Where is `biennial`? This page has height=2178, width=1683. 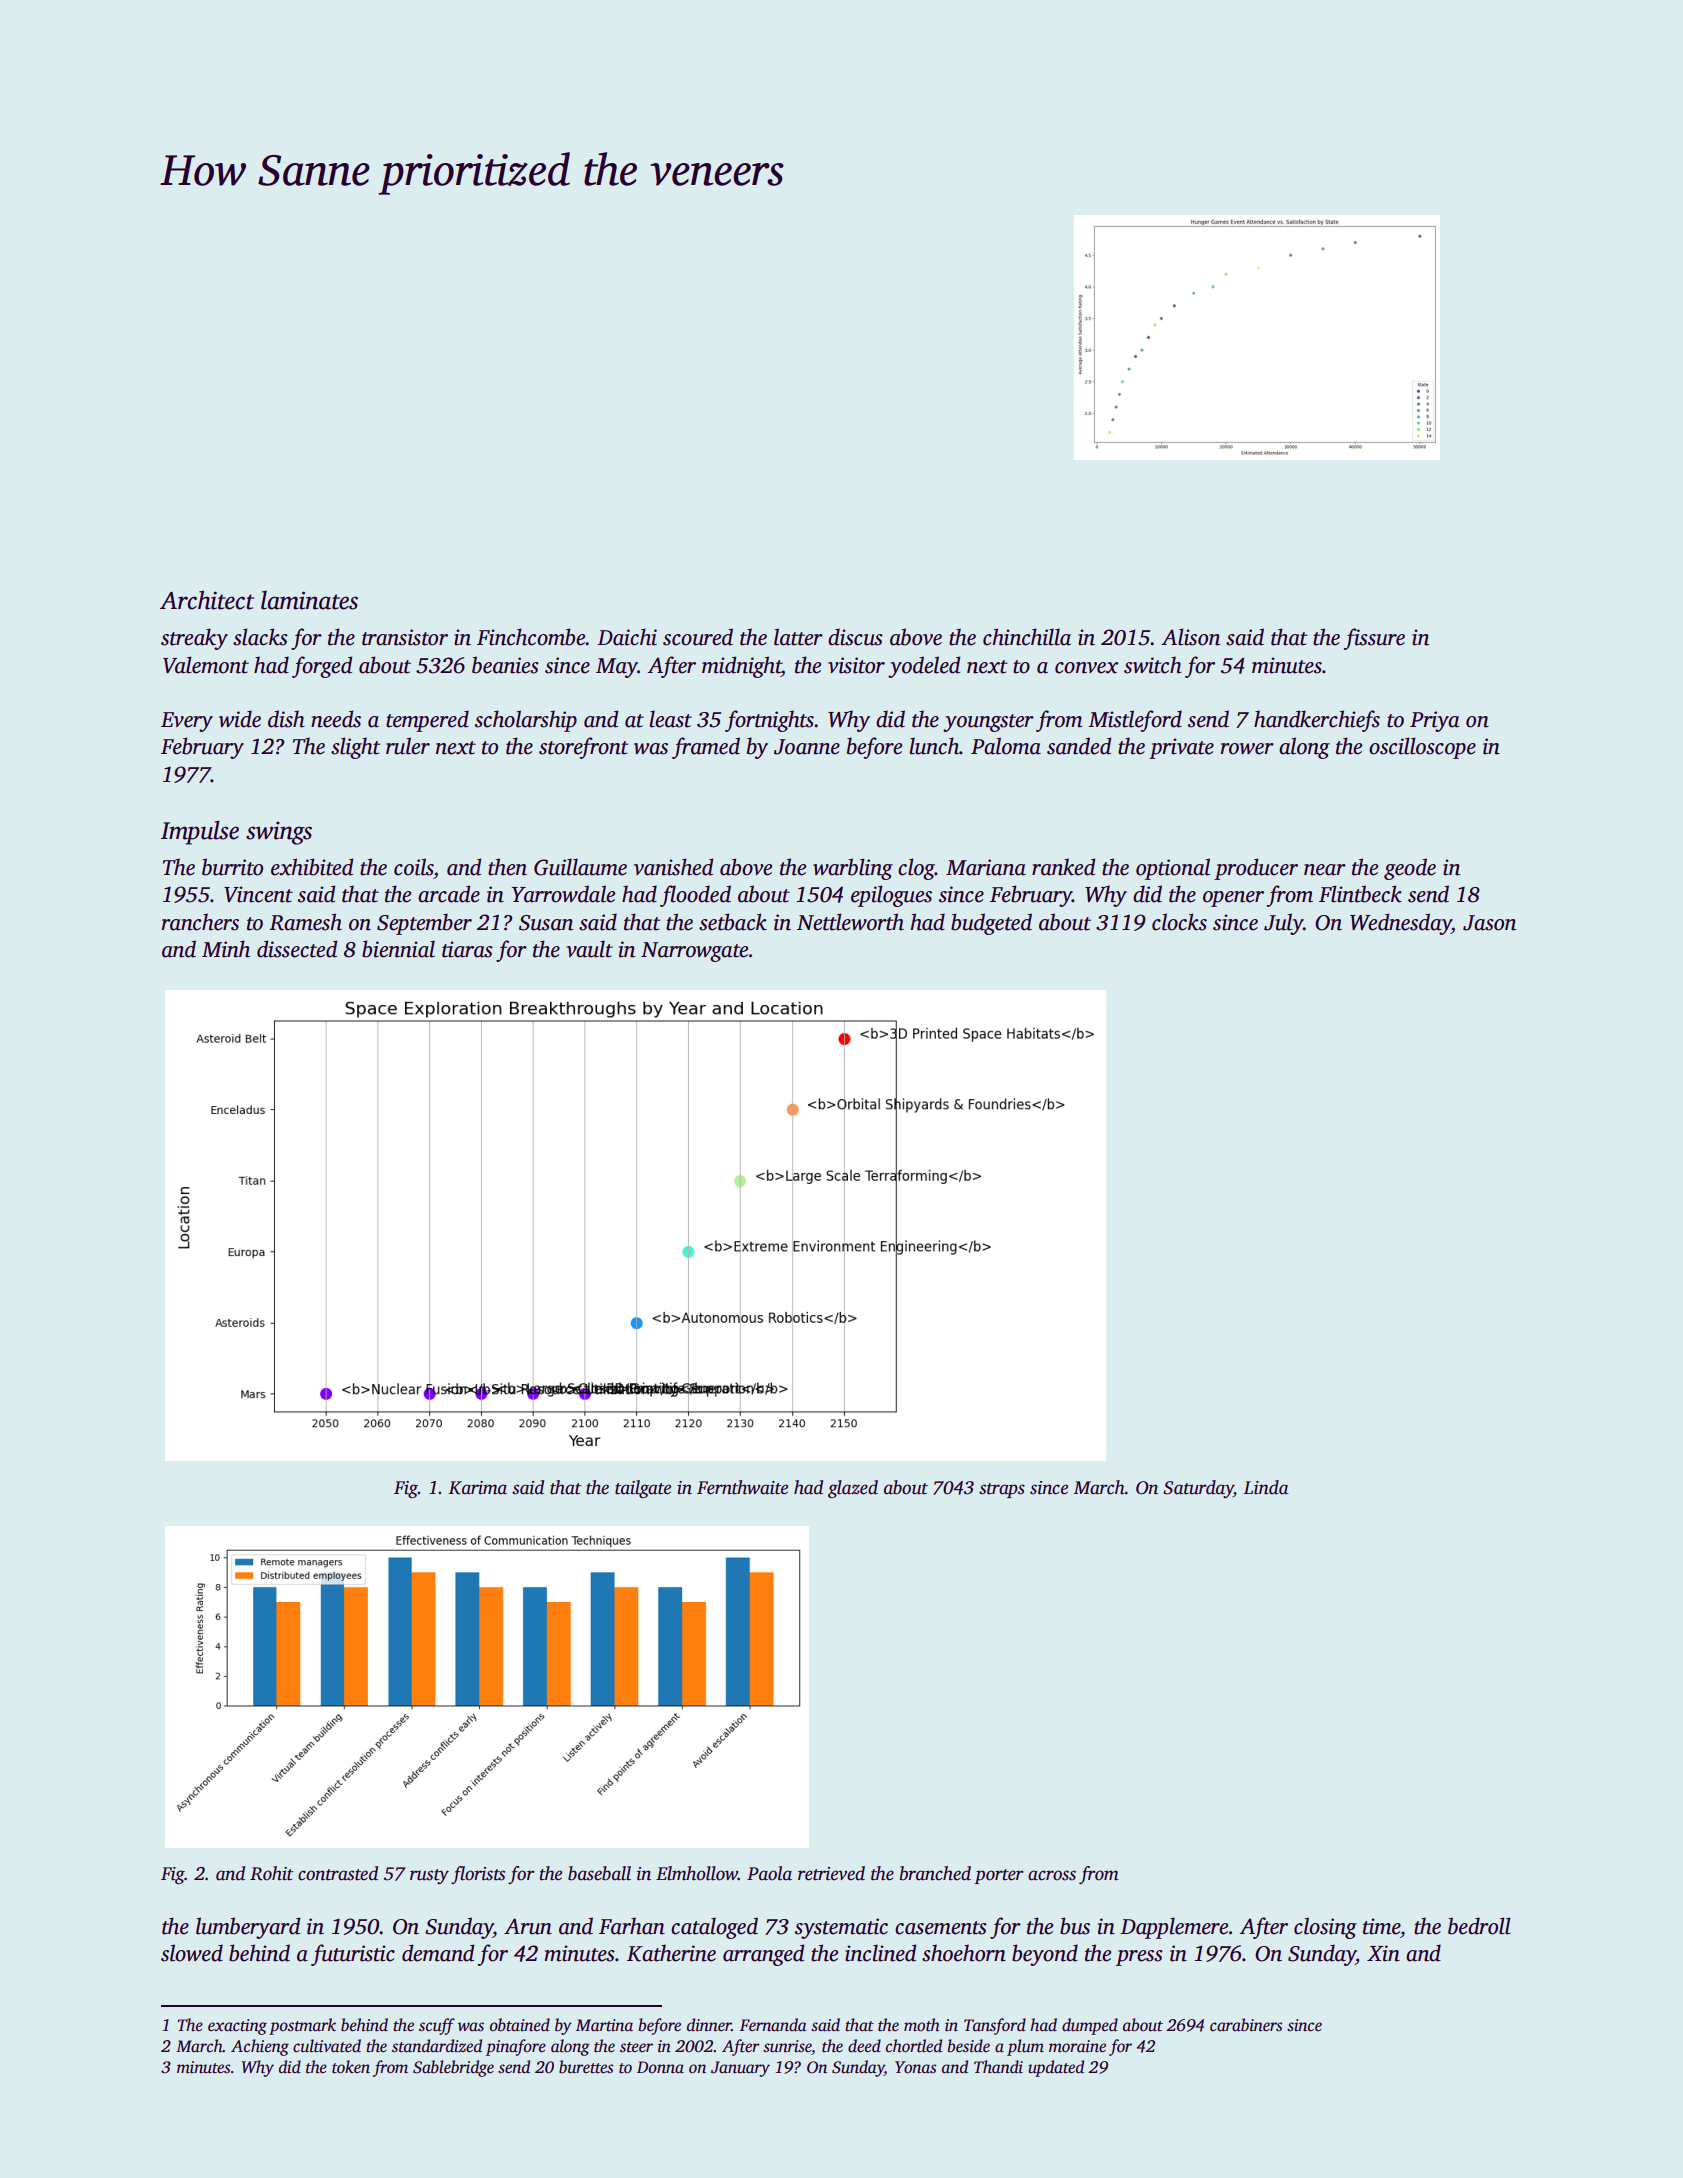
biennial is located at coordinates (398, 949).
